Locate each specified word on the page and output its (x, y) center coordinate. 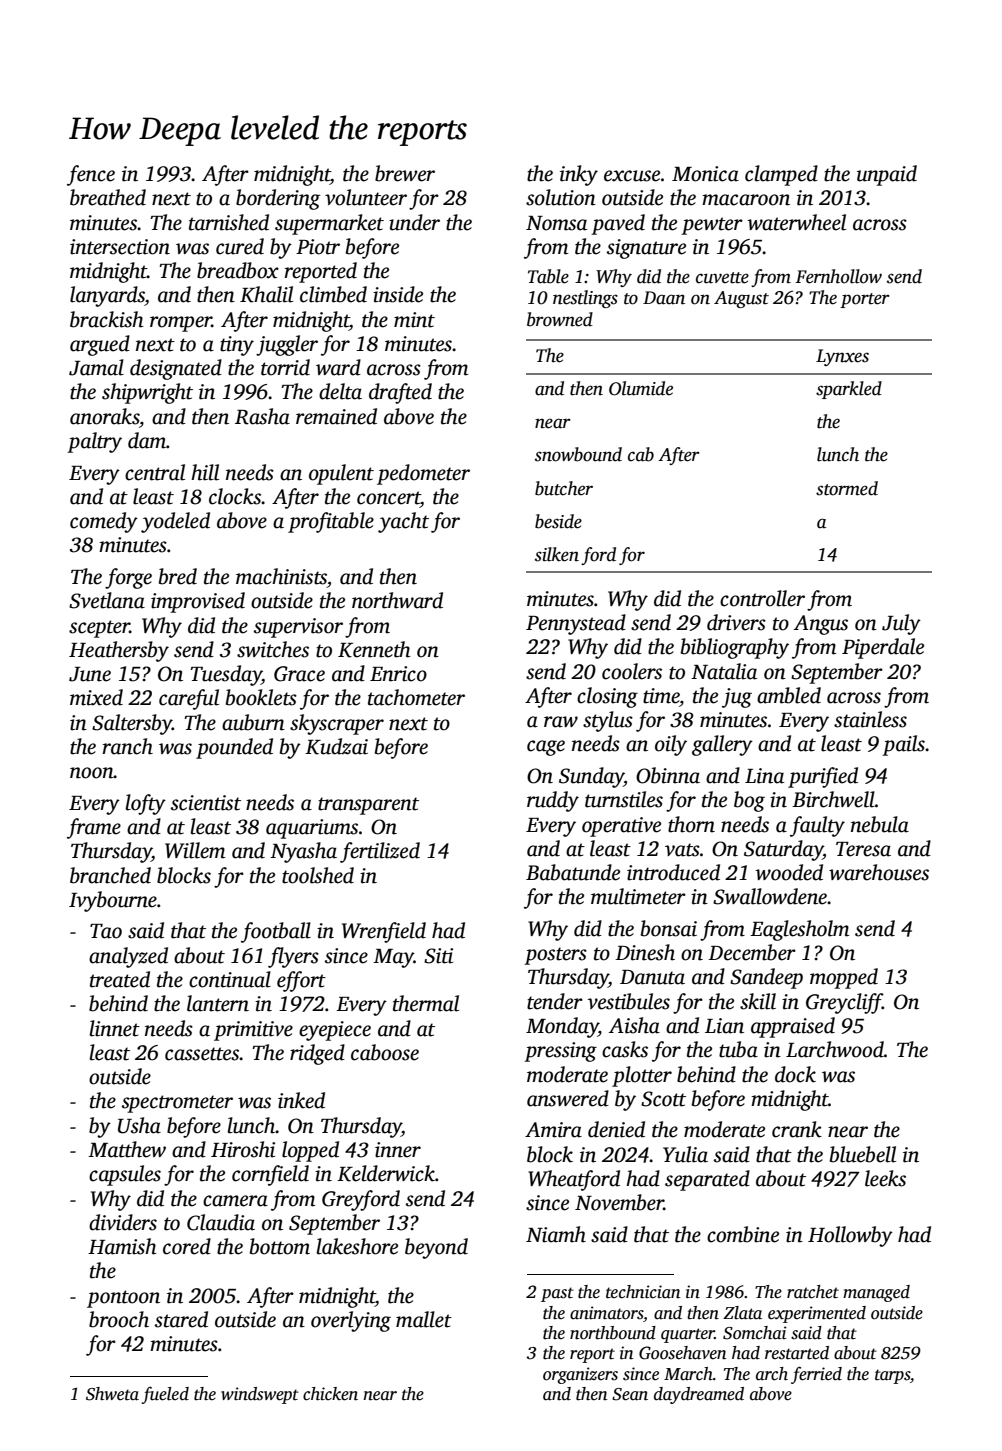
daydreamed (699, 1395)
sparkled (849, 390)
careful (189, 699)
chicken (330, 1394)
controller (762, 598)
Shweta (112, 1394)
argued (100, 345)
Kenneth (374, 649)
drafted (400, 393)
